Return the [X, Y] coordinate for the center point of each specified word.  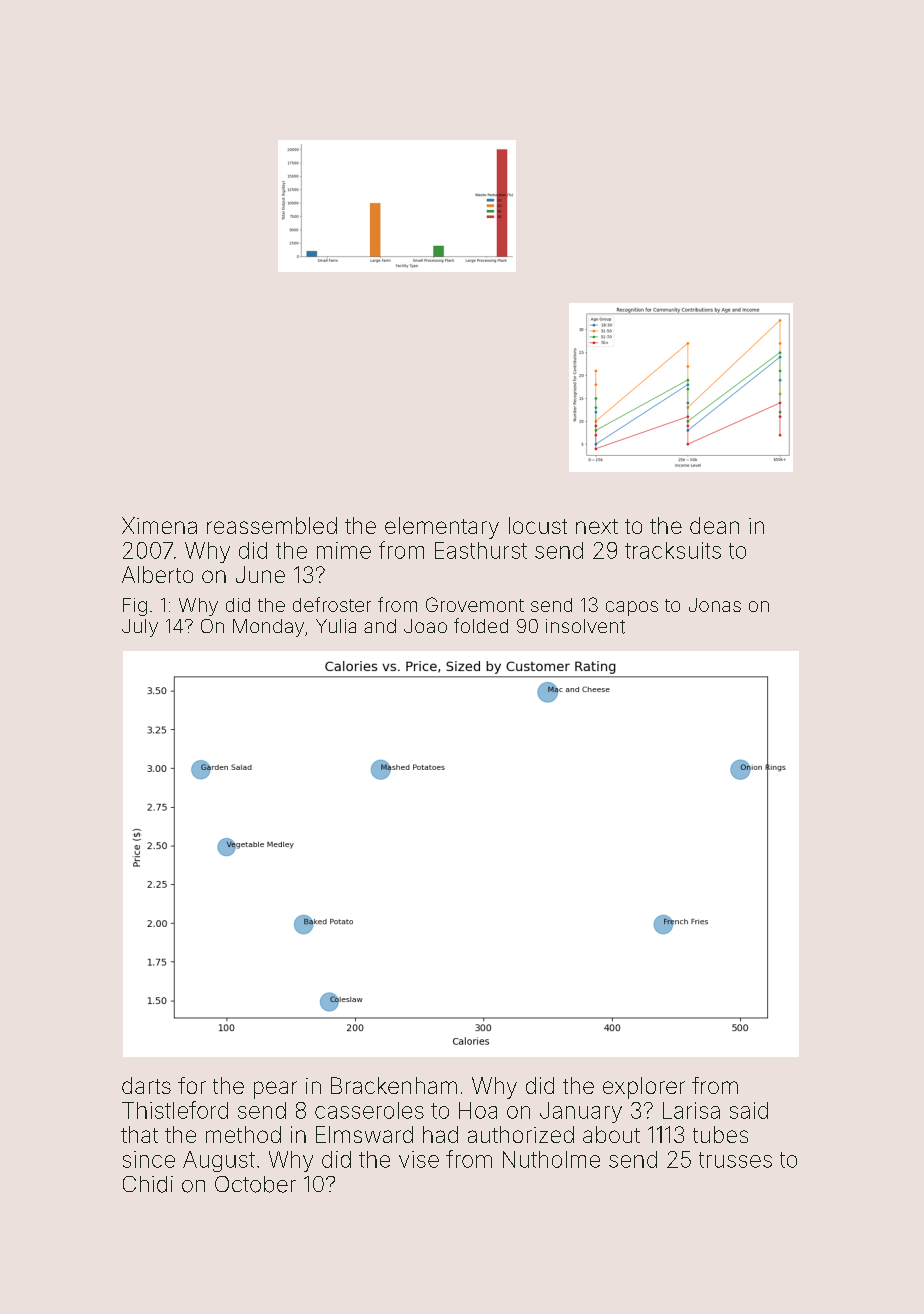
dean [714, 525]
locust [538, 525]
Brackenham [394, 1085]
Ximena [159, 525]
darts [146, 1085]
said [749, 1110]
